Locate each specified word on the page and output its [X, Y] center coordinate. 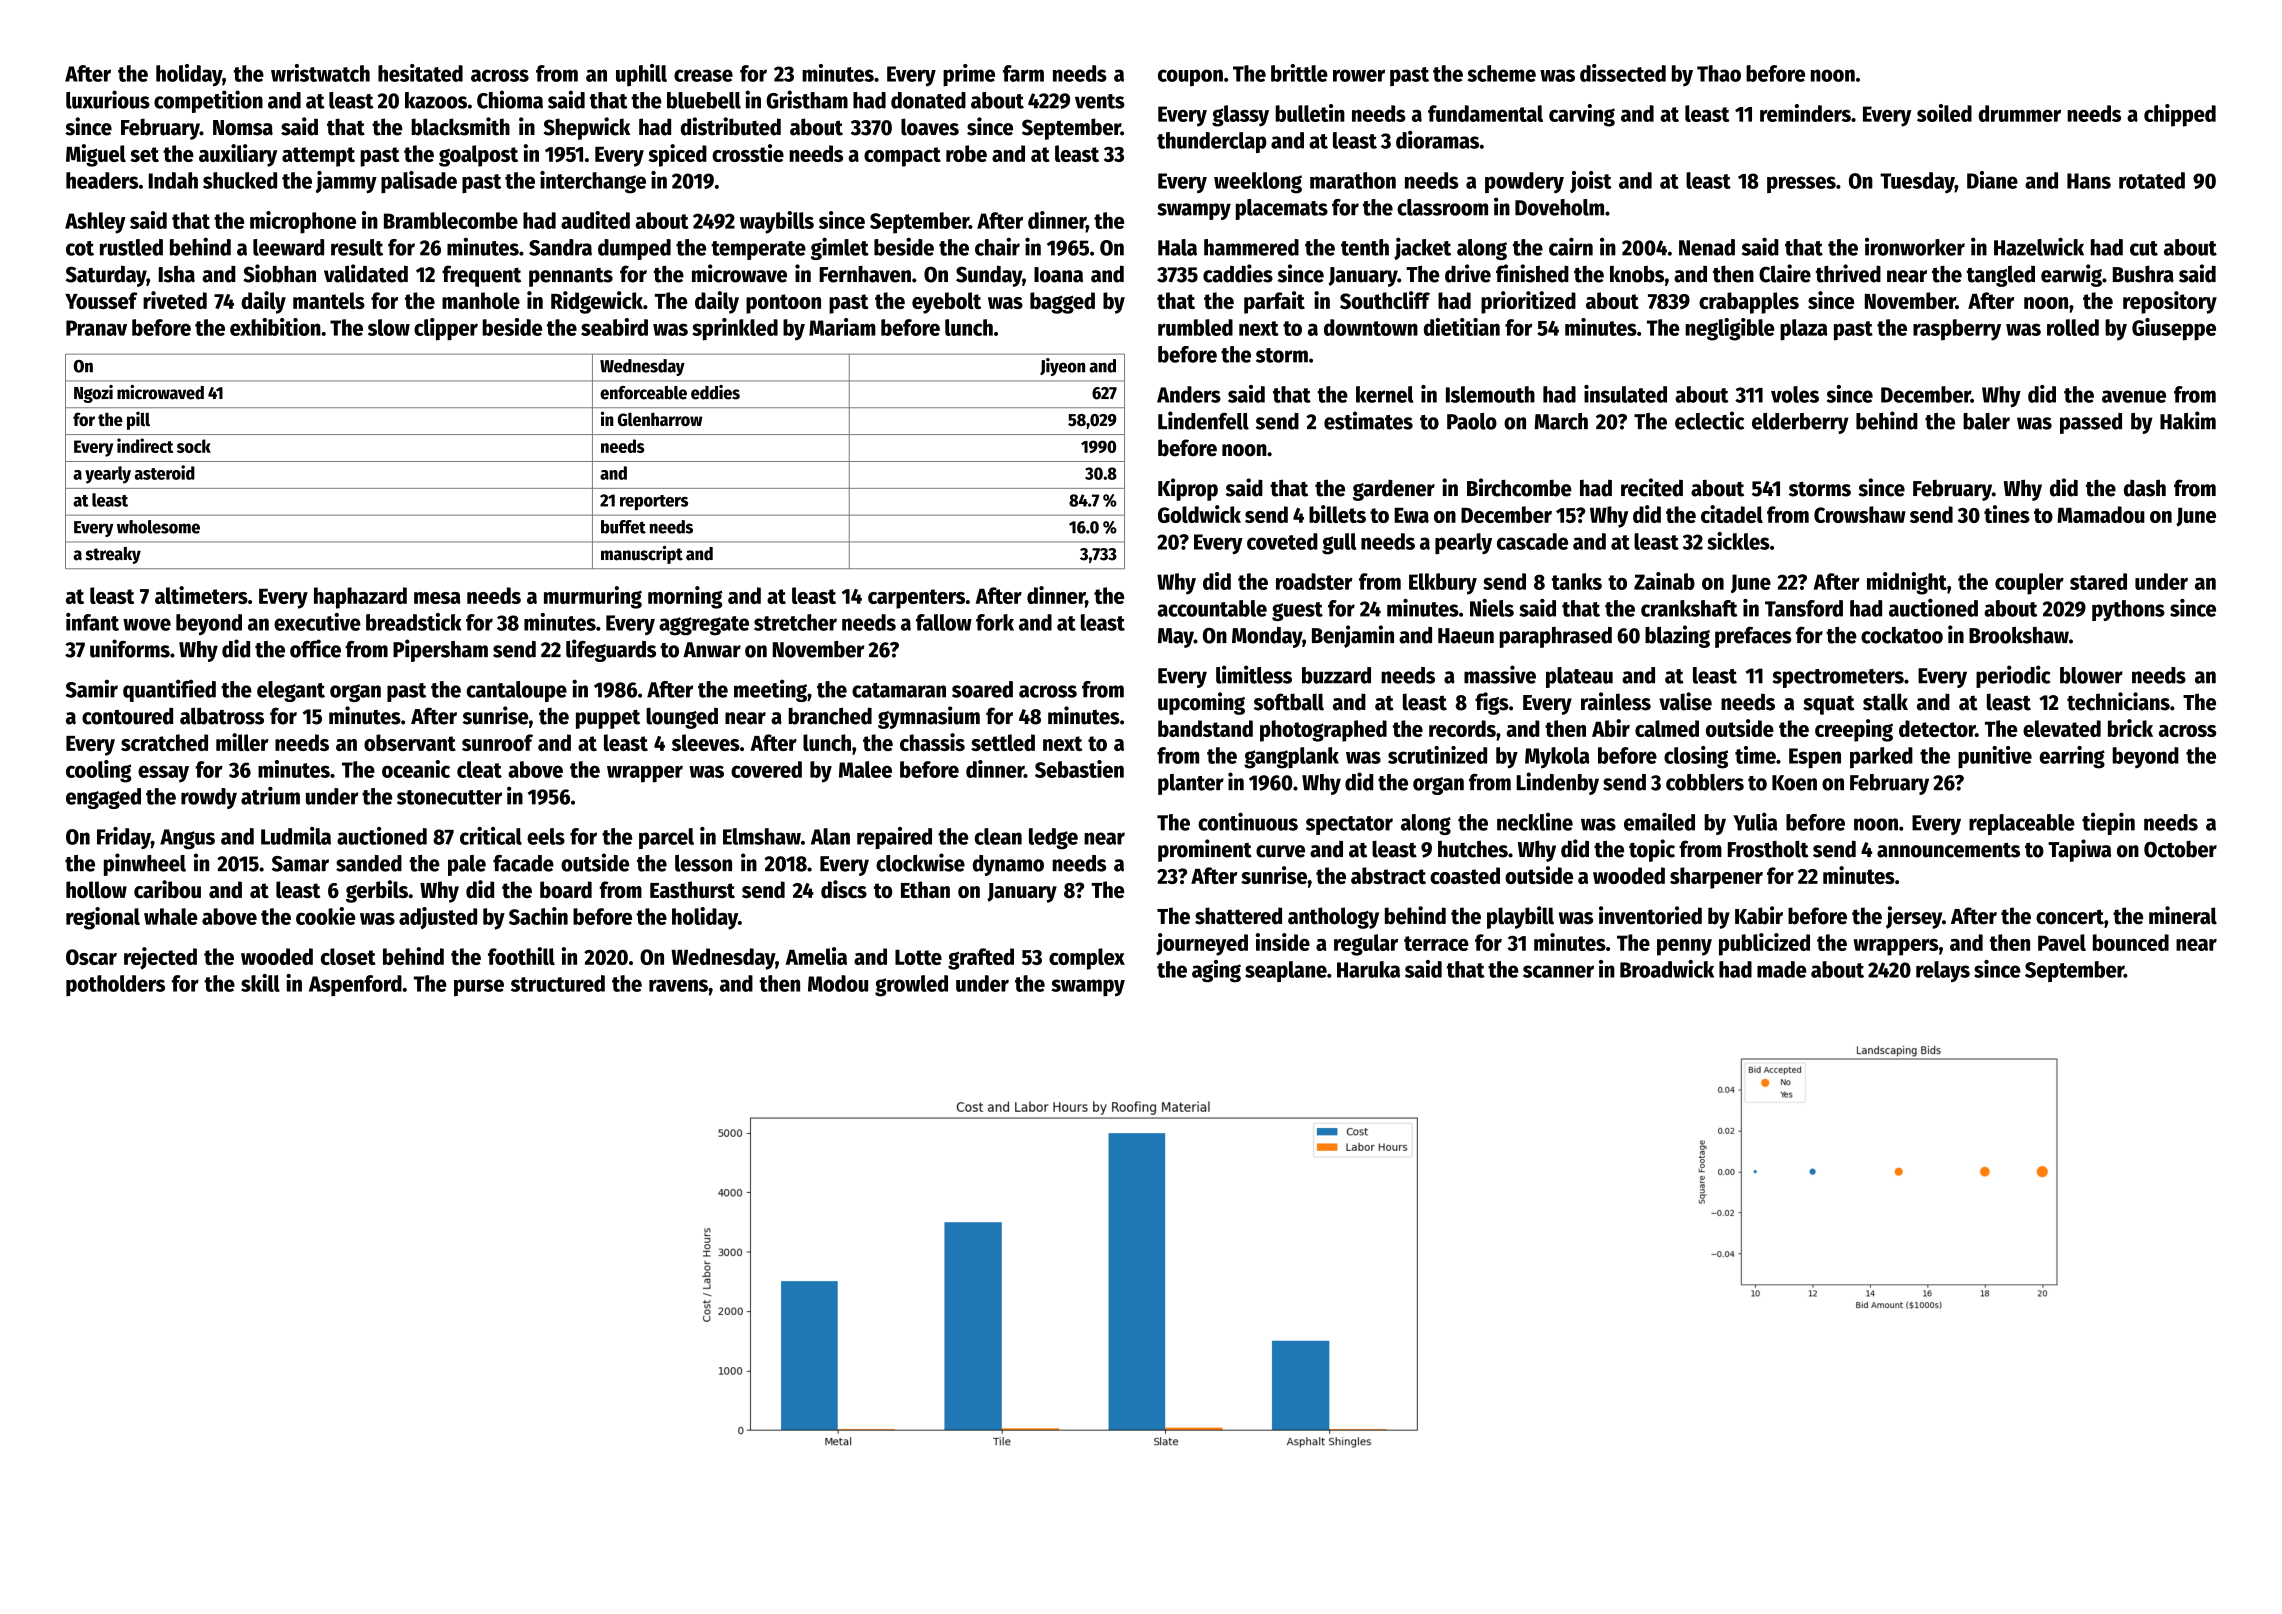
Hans [2089, 181]
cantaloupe [516, 691]
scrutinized [1437, 755]
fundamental [1485, 113]
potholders [115, 985]
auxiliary [238, 155]
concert [2070, 917]
